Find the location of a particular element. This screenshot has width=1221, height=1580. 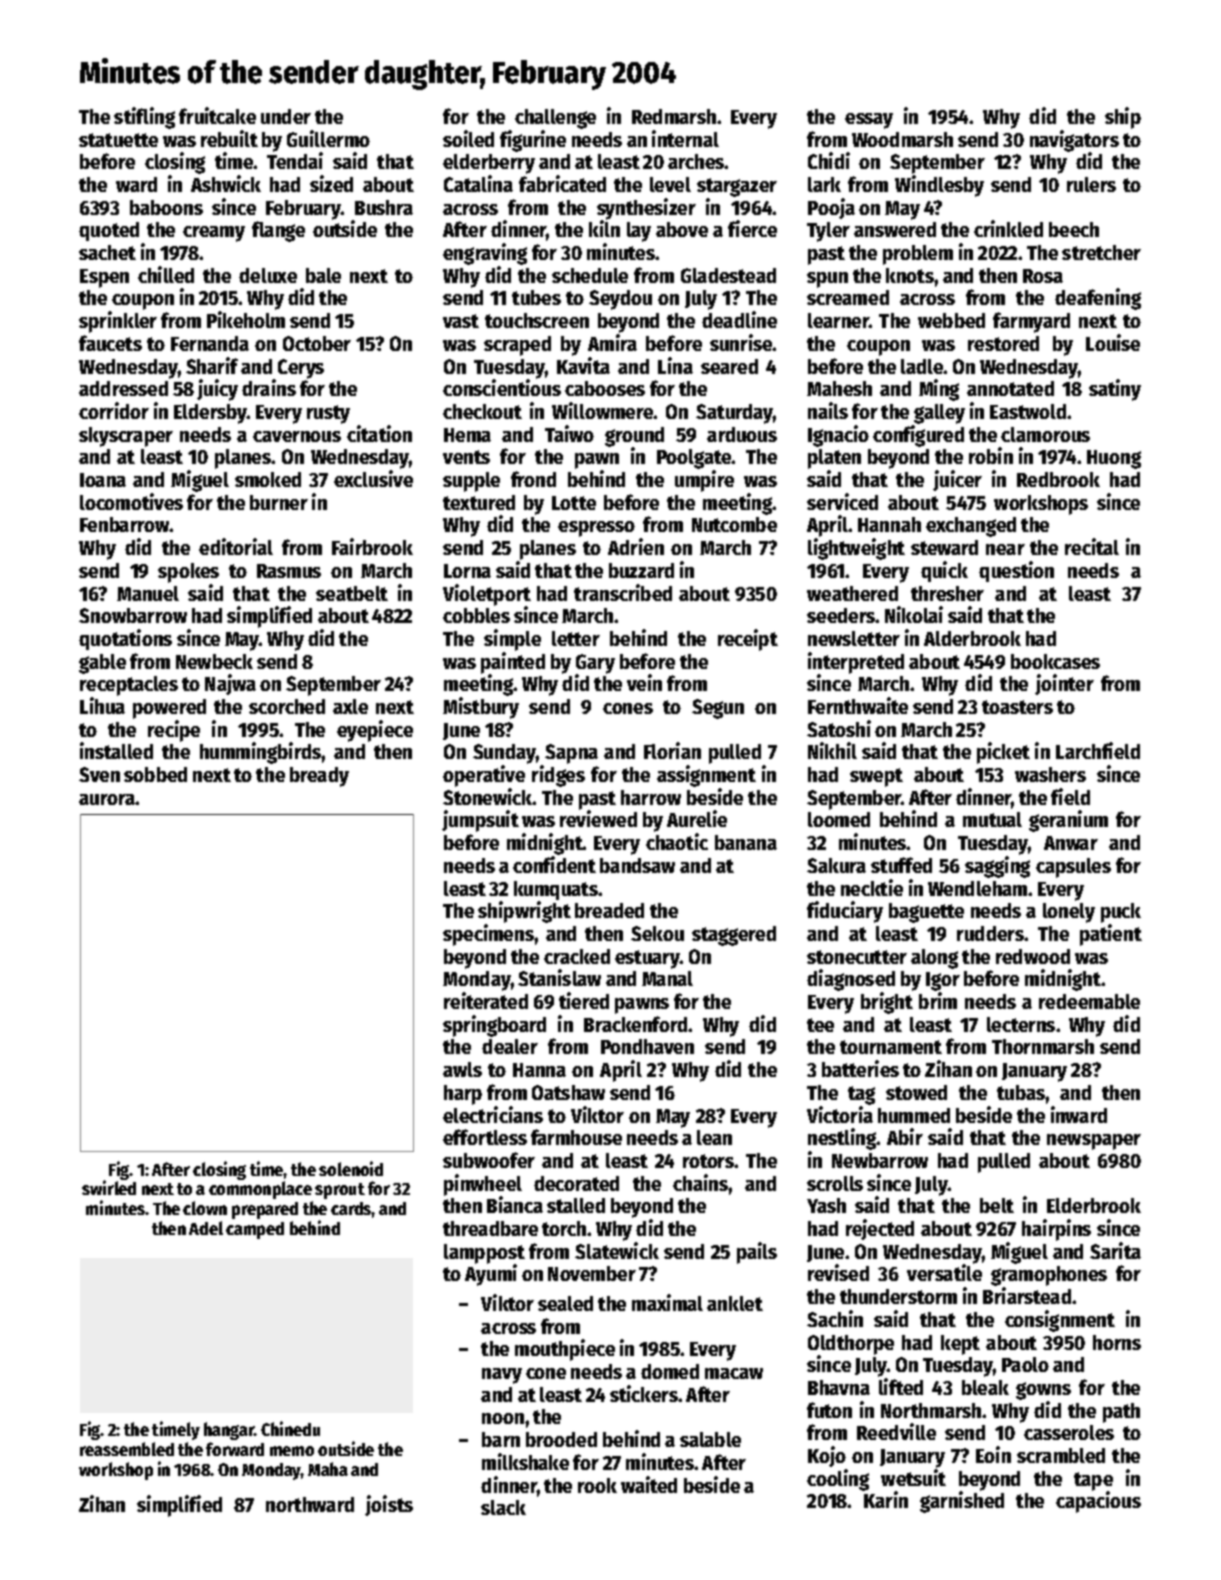

joists is located at coordinates (389, 1505).
